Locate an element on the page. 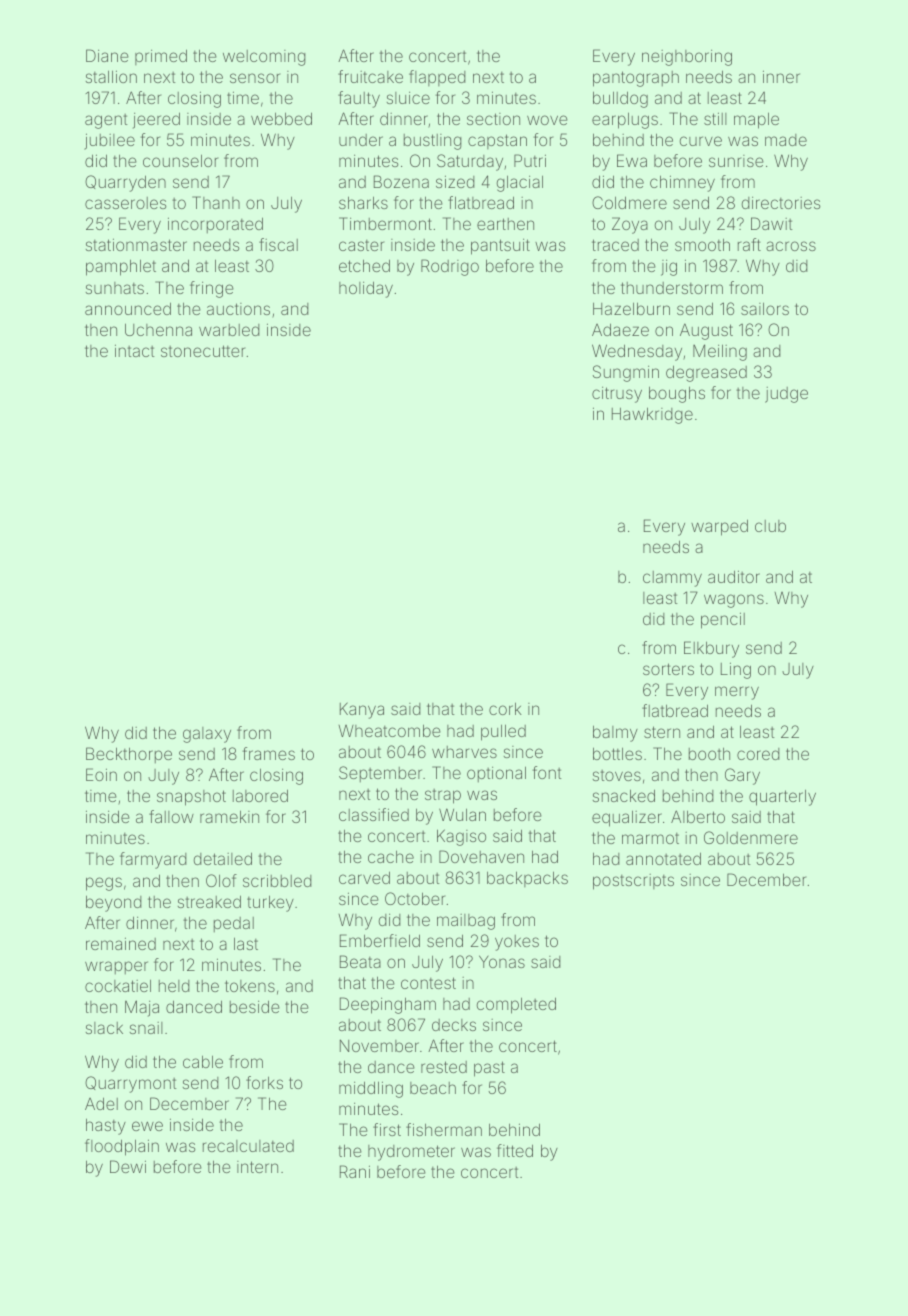 Image resolution: width=908 pixels, height=1316 pixels. fruitcake is located at coordinates (370, 76).
